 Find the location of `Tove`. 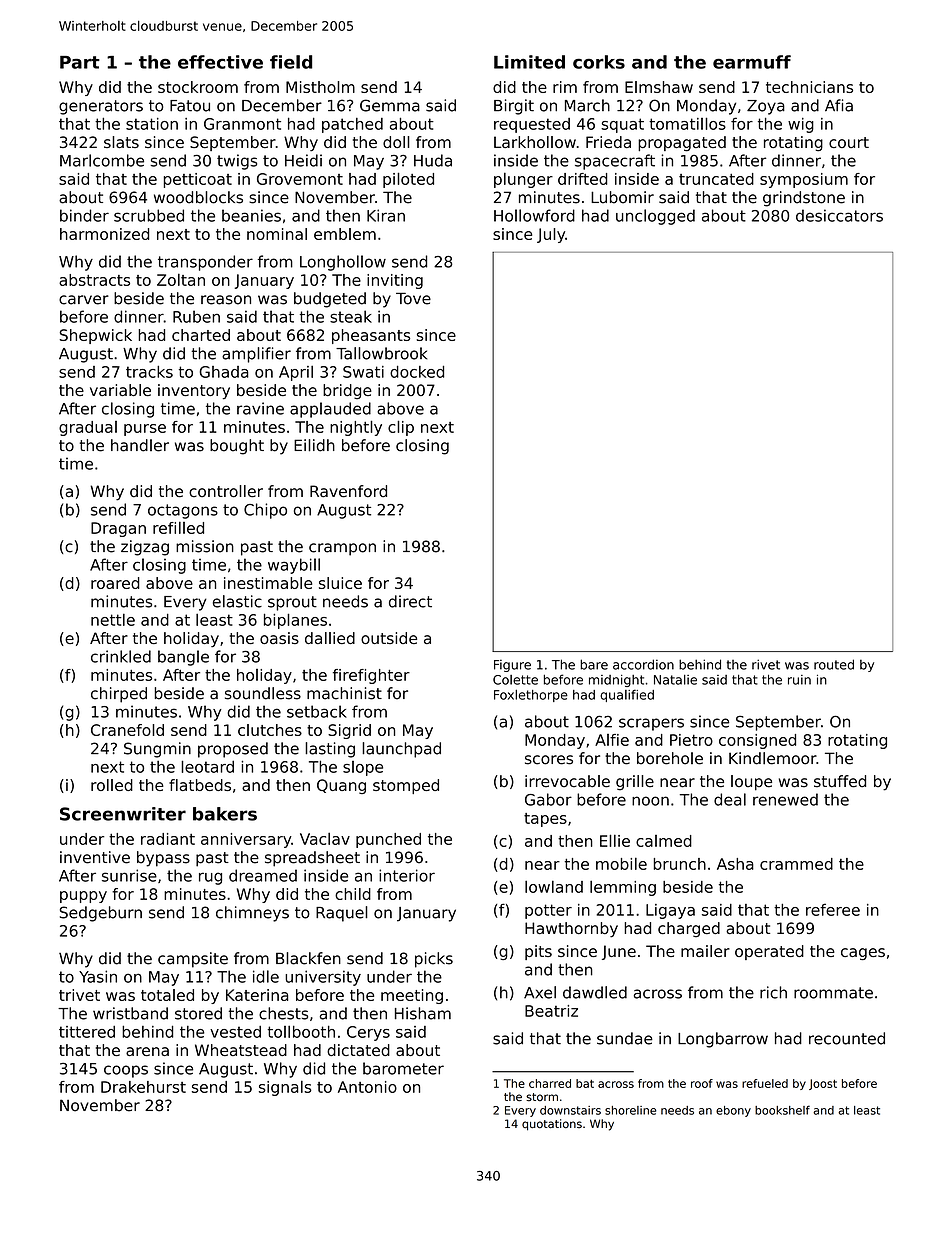

Tove is located at coordinates (413, 298).
